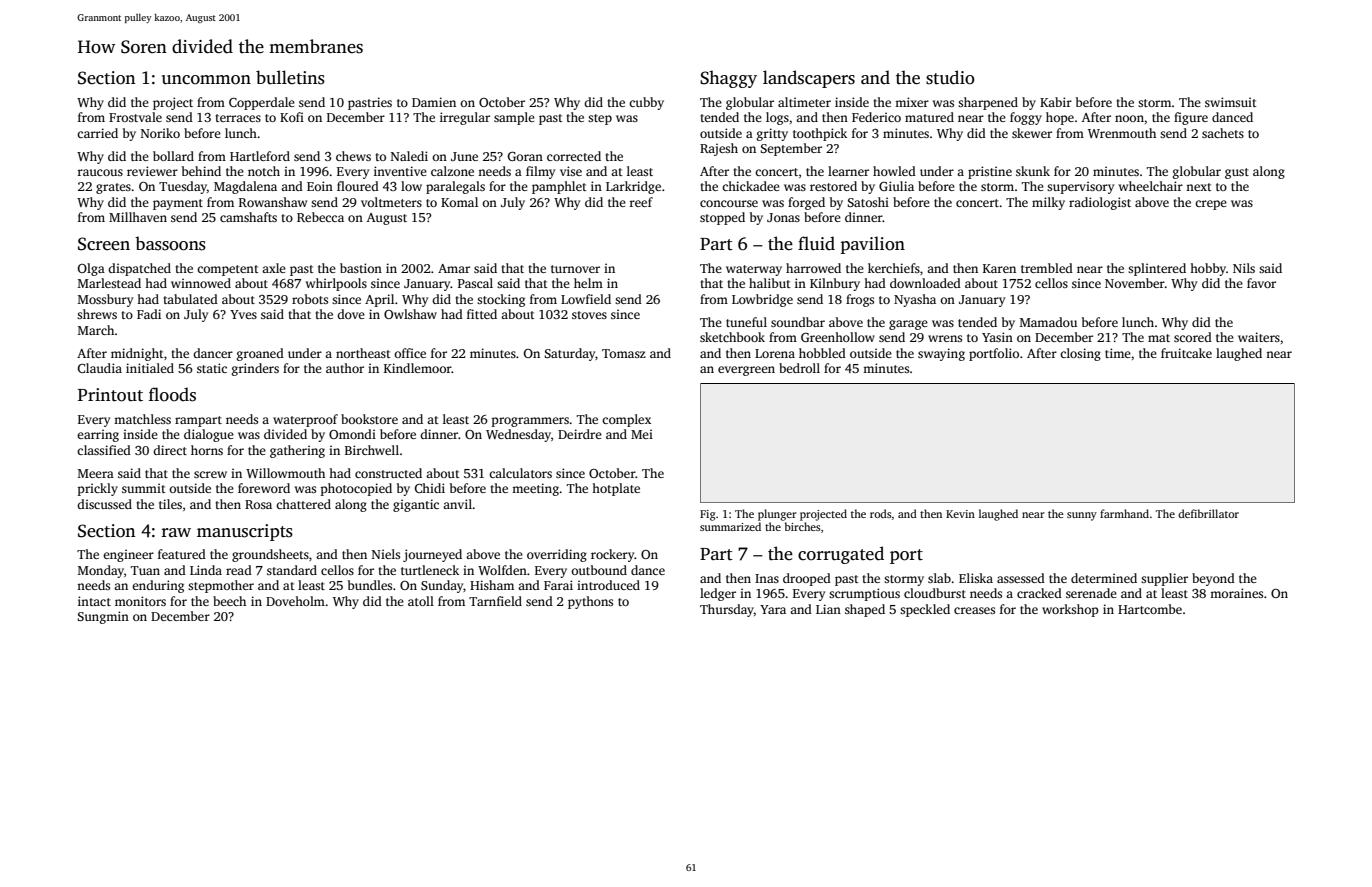 The height and width of the image is (887, 1372). I want to click on stoves, so click(589, 315).
